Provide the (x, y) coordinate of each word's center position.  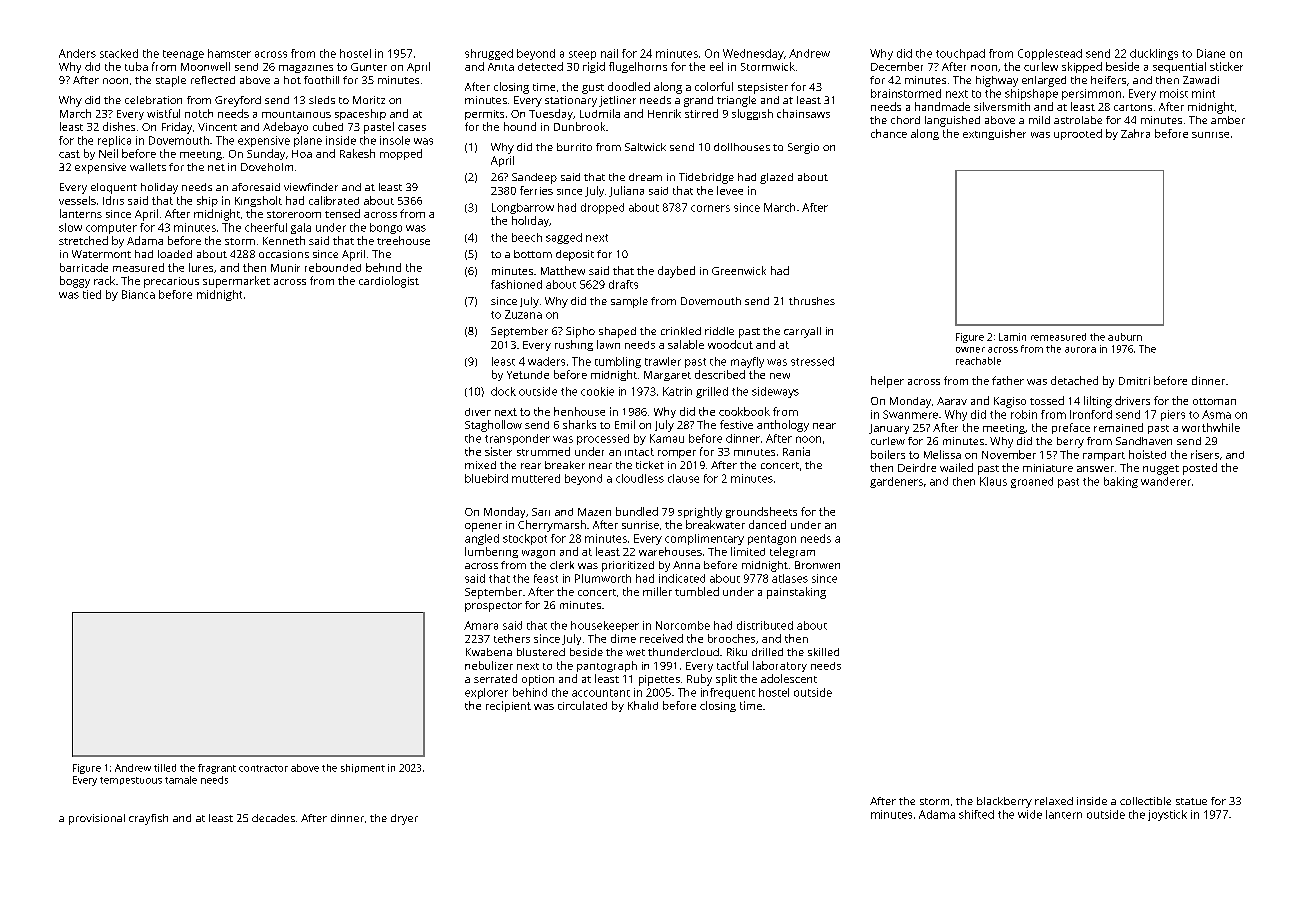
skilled (823, 652)
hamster (229, 53)
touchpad (960, 54)
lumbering (491, 552)
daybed (676, 272)
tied (92, 294)
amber (1228, 120)
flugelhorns (638, 67)
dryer (404, 819)
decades (273, 818)
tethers (512, 638)
